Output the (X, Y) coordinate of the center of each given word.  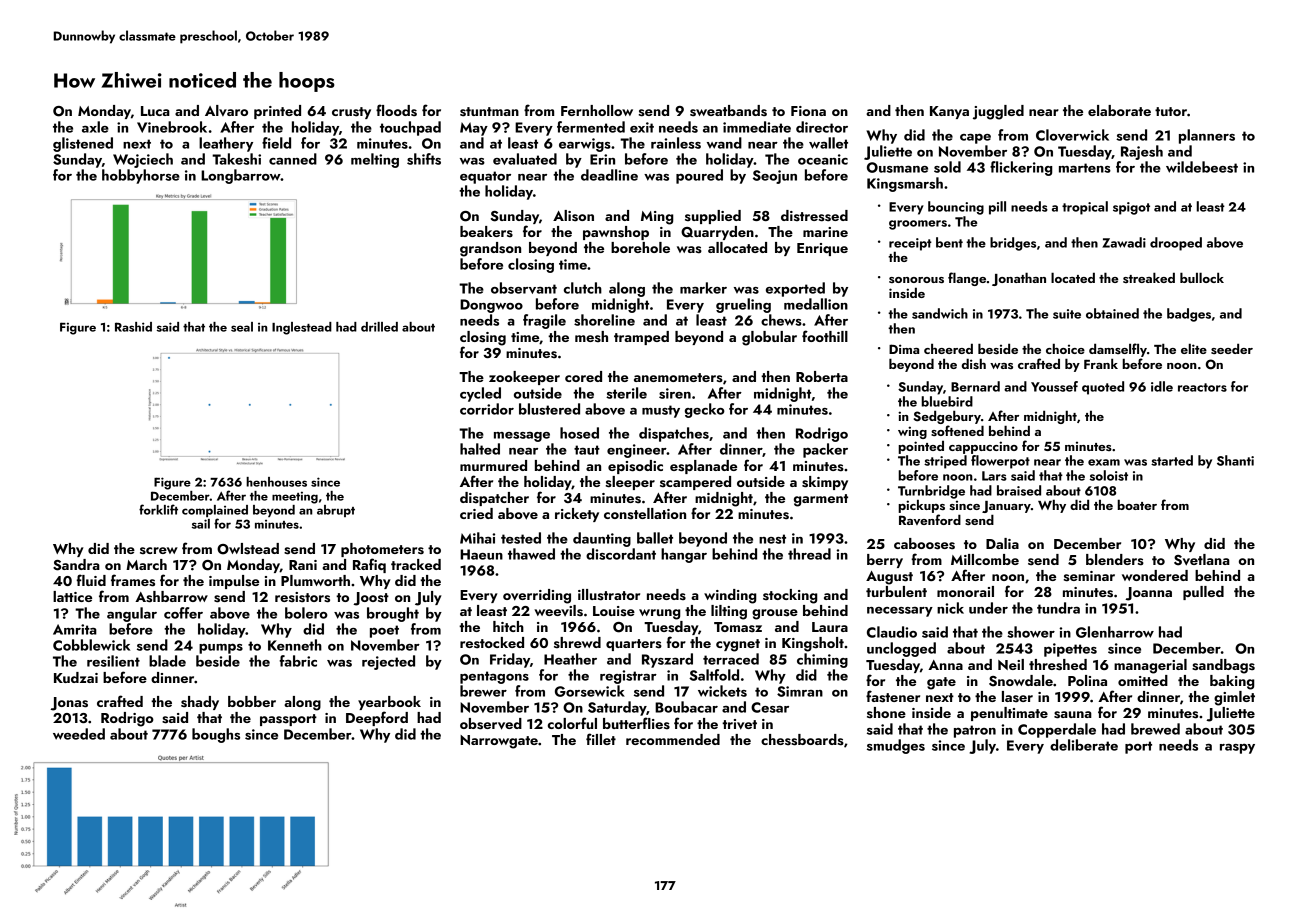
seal (242, 327)
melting (375, 160)
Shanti (1235, 460)
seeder (1232, 348)
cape (975, 138)
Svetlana (1202, 560)
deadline (609, 175)
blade (167, 661)
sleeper (630, 483)
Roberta (822, 376)
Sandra (76, 565)
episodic (635, 467)
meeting (295, 497)
